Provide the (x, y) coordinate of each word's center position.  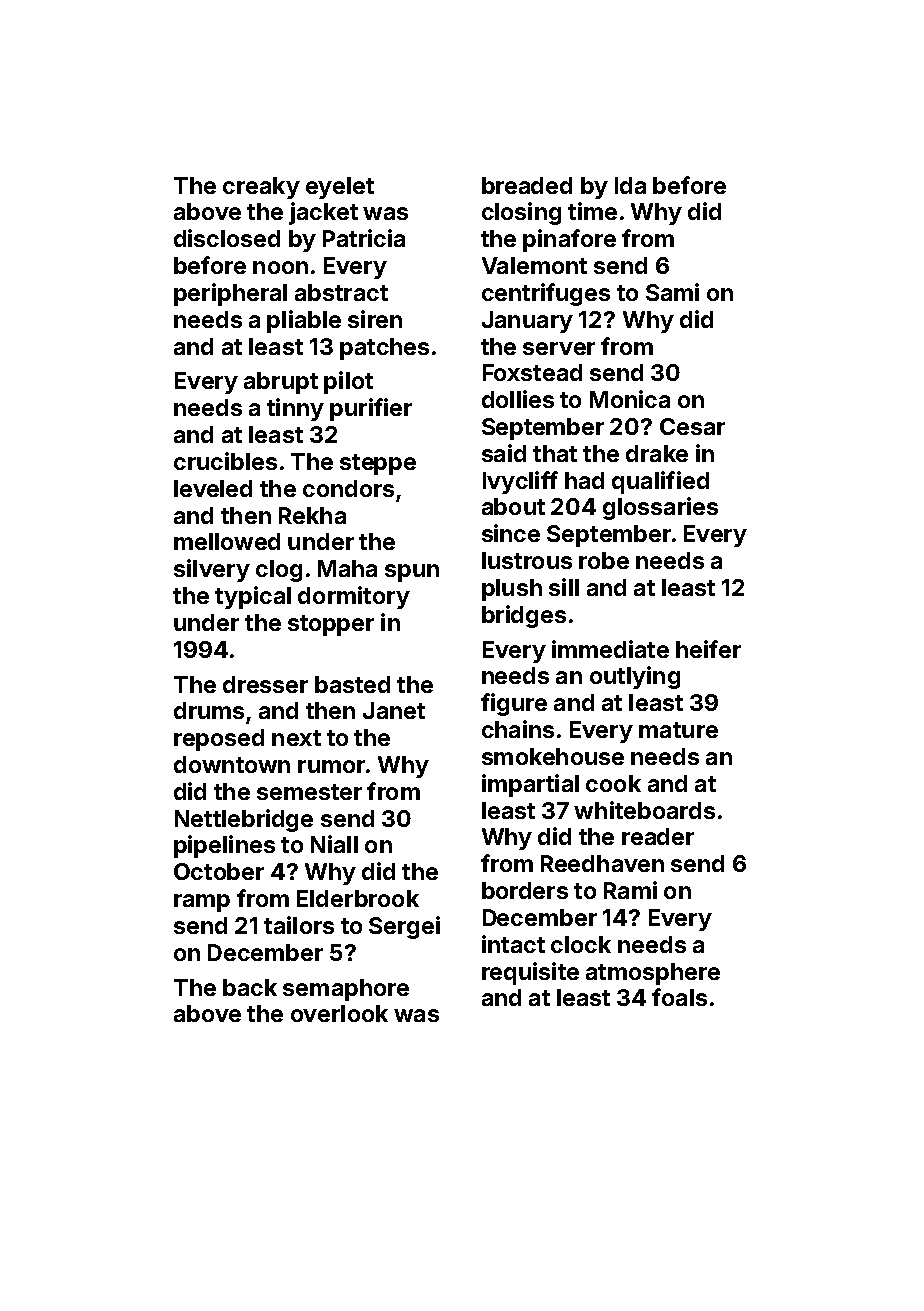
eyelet (340, 188)
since (511, 533)
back (250, 987)
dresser (265, 684)
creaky (261, 188)
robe (604, 560)
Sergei (404, 927)
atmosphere (653, 974)
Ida (630, 185)
